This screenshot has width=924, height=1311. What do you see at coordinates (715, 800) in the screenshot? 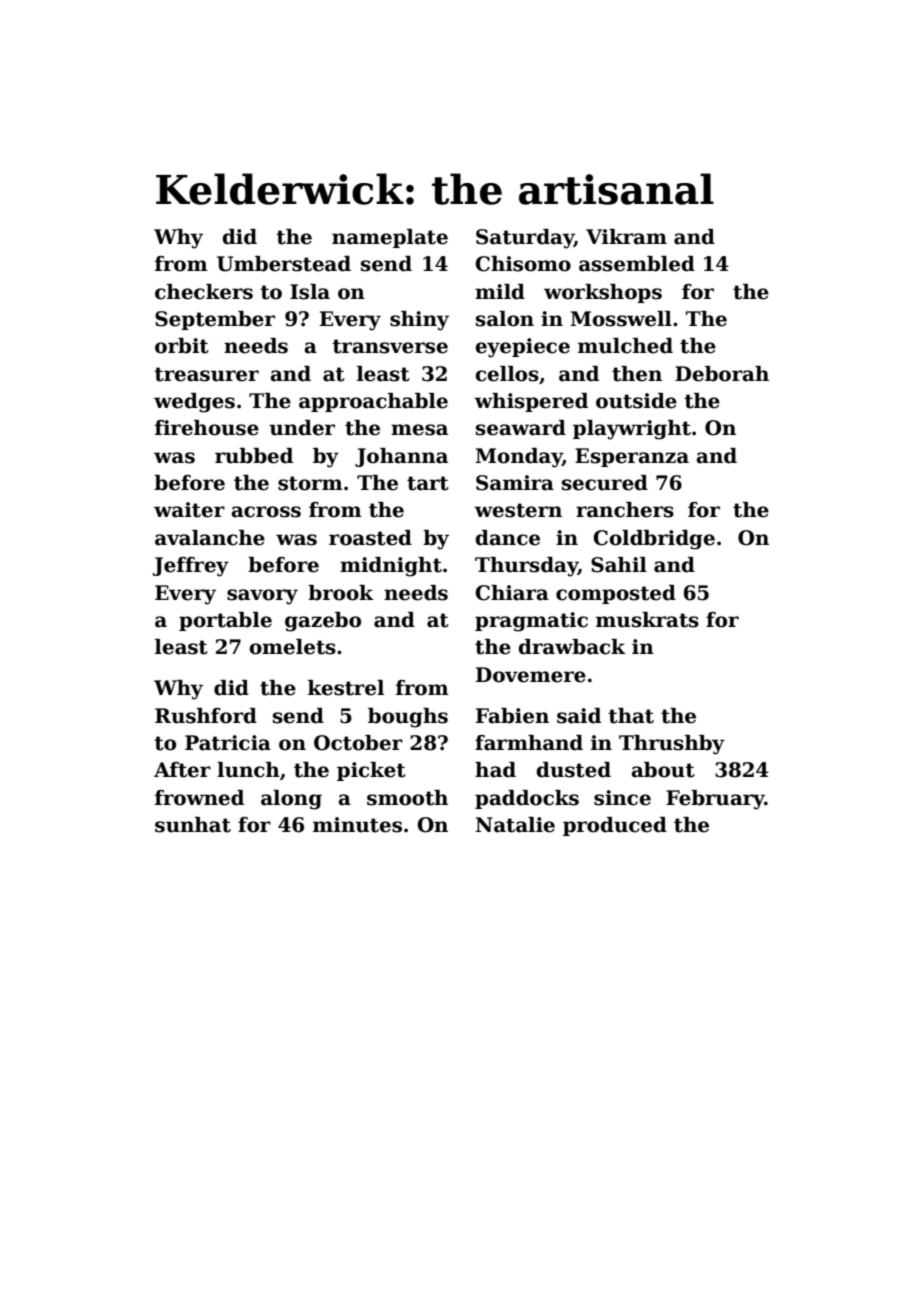
I see `February` at bounding box center [715, 800].
